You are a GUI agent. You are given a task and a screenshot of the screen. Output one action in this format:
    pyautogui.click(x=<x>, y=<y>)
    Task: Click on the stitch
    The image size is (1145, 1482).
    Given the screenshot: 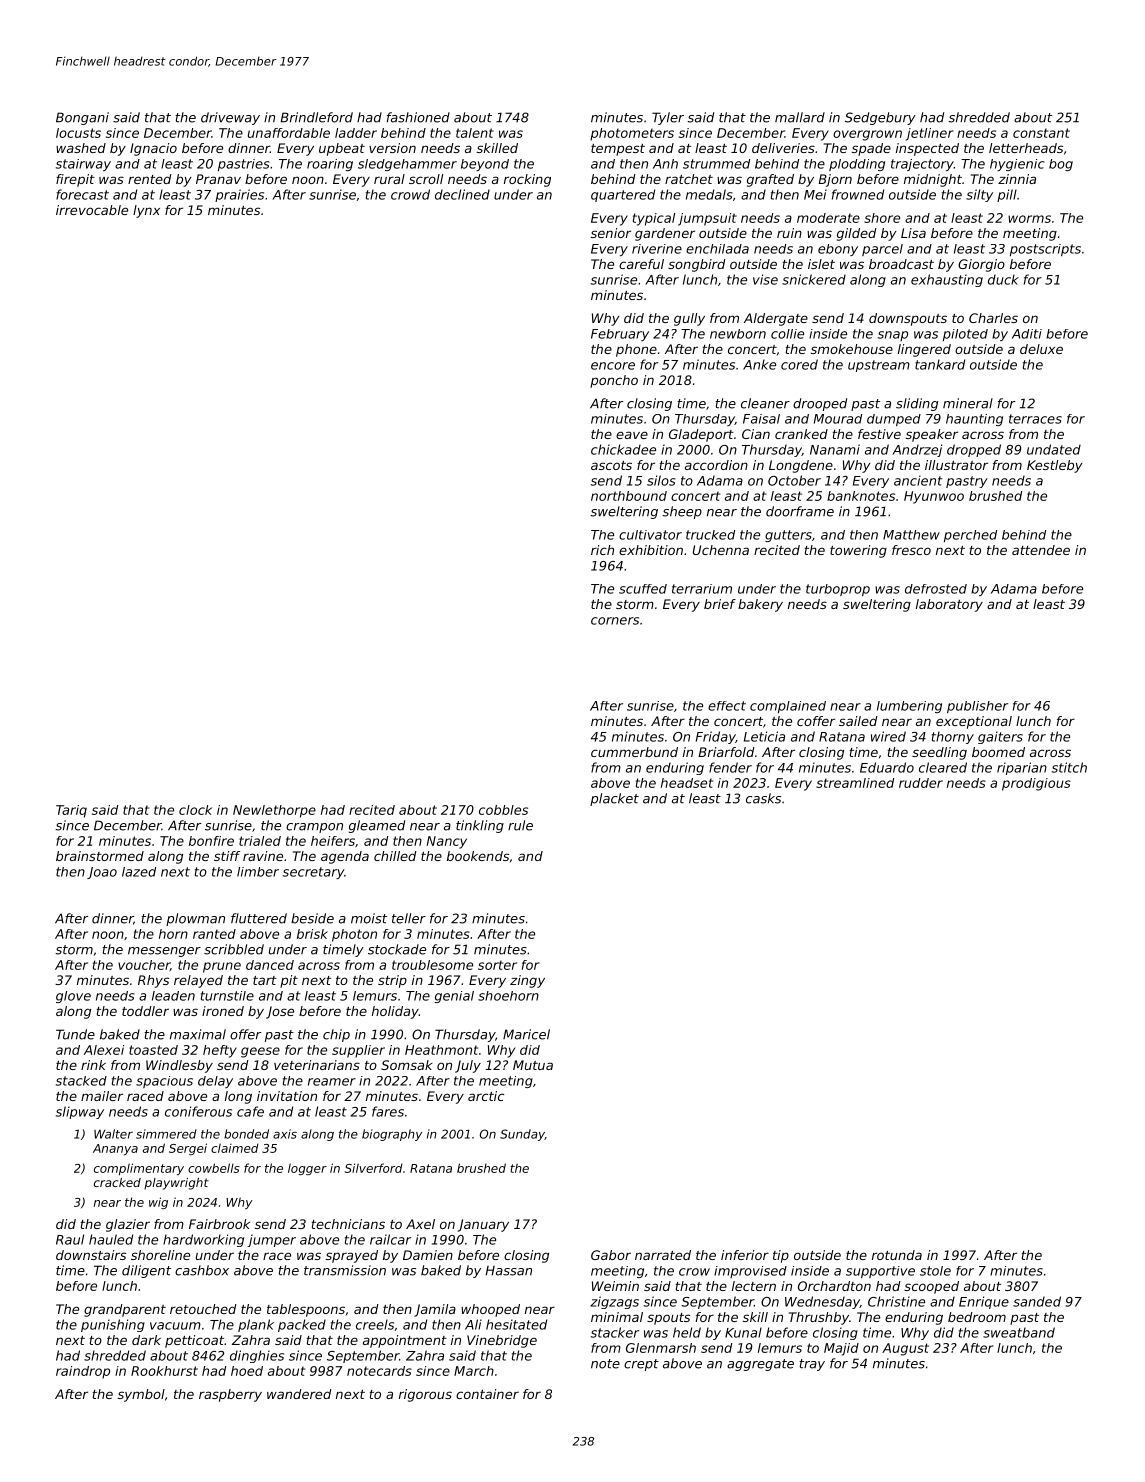 What is the action you would take?
    pyautogui.click(x=1069, y=767)
